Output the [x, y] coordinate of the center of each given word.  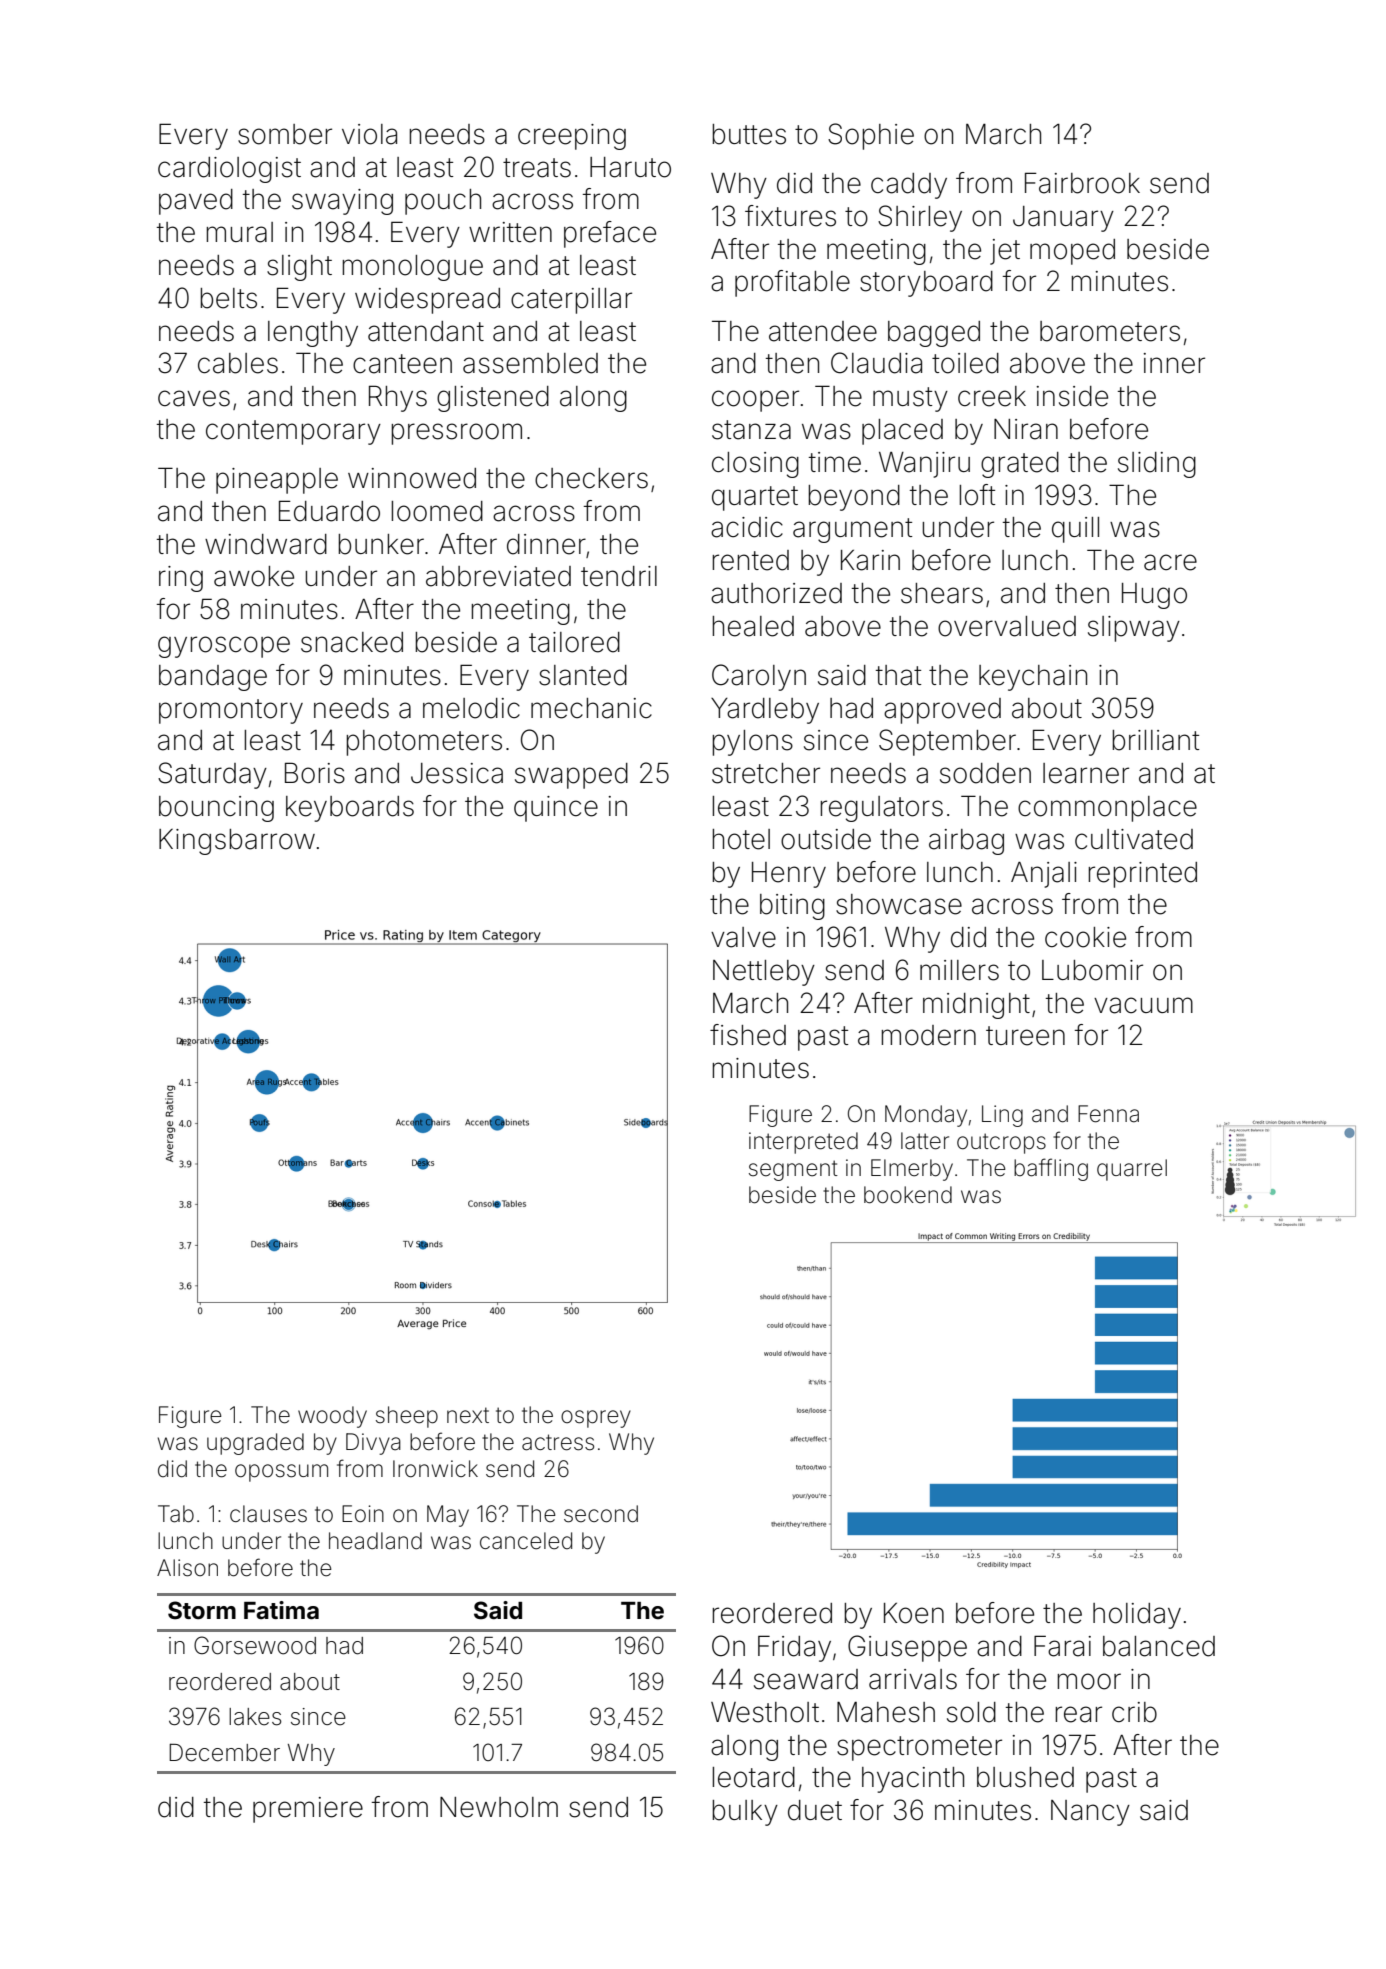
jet [1005, 252]
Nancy [1090, 1813]
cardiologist [229, 170]
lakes [255, 1717]
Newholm [499, 1807]
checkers [591, 478]
